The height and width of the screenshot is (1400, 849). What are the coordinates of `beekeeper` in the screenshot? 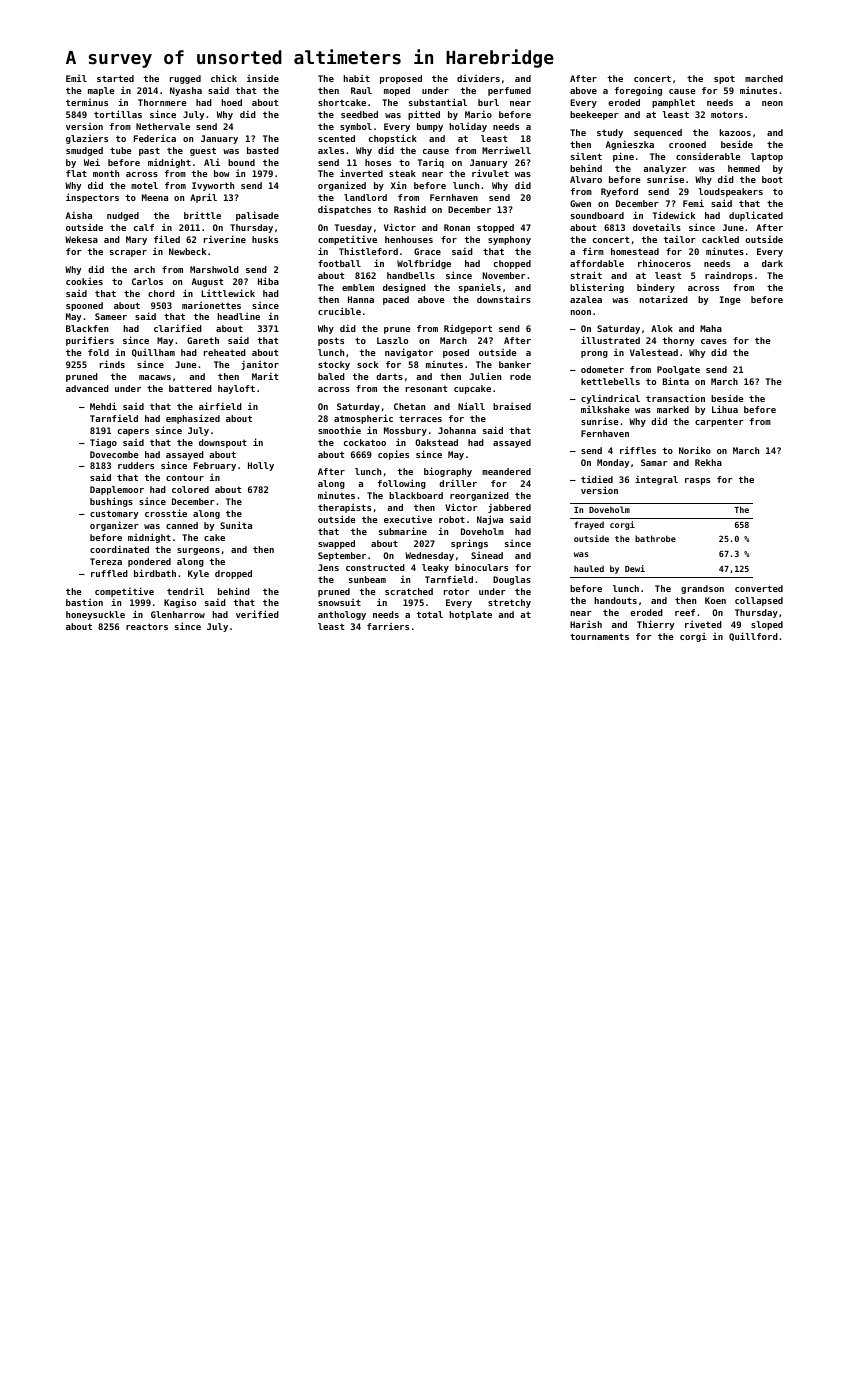 It's located at (594, 115).
